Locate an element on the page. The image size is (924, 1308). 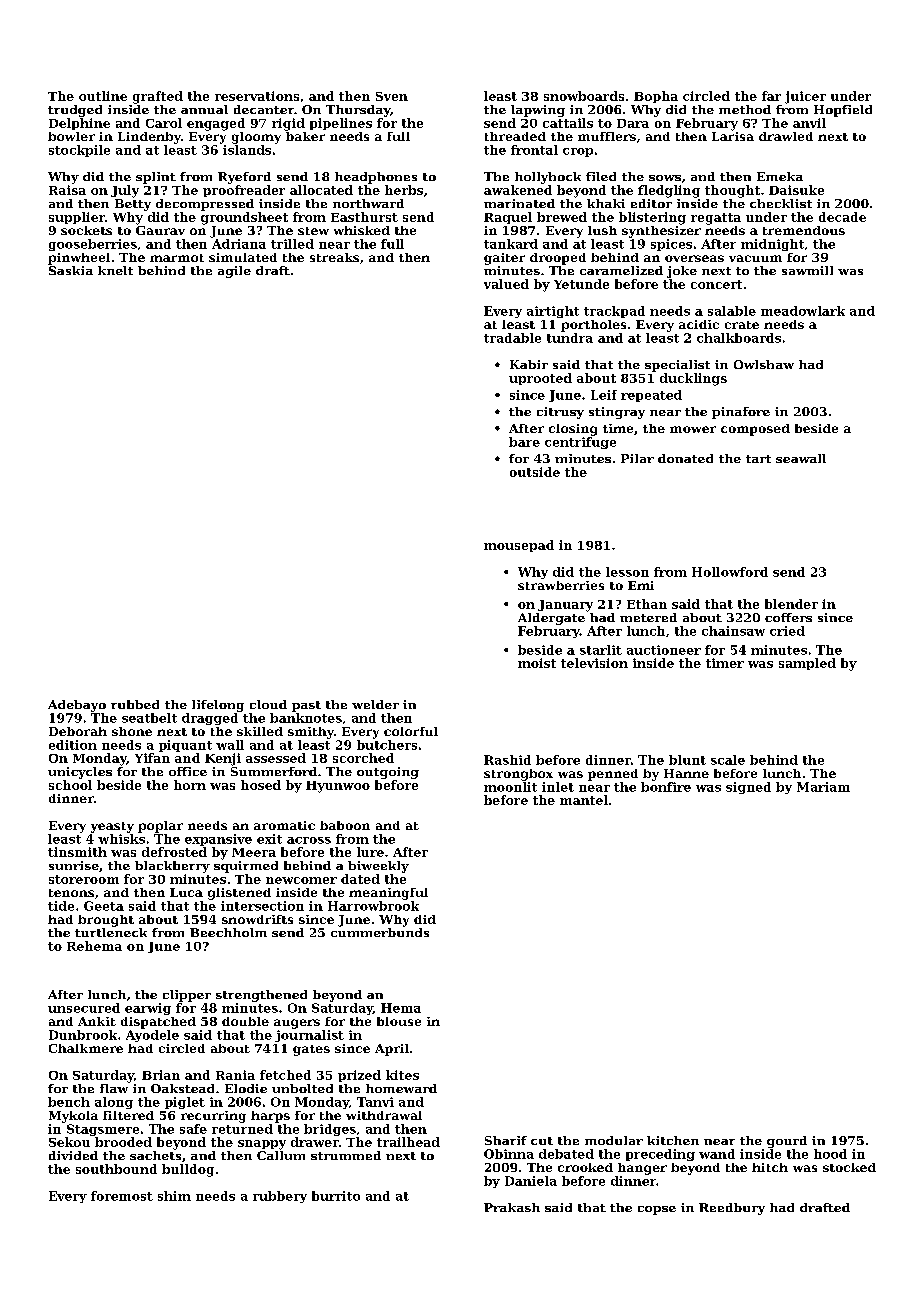
Owlshaw is located at coordinates (764, 364).
